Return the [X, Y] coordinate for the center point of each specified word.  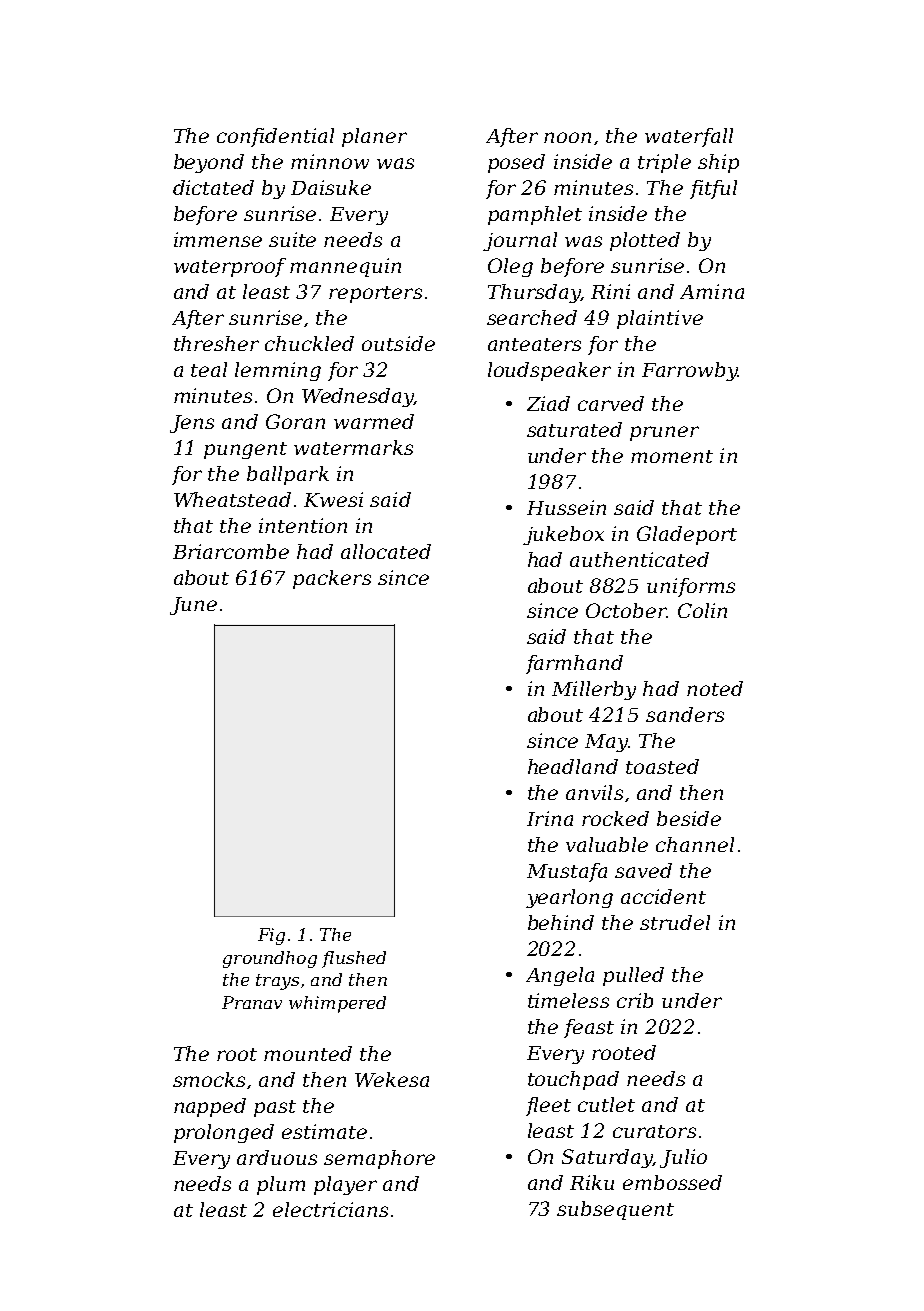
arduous [277, 1157]
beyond [209, 163]
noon [567, 137]
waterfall [689, 137]
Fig [271, 936]
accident [663, 896]
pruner [664, 433]
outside [398, 343]
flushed [354, 959]
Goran [295, 421]
